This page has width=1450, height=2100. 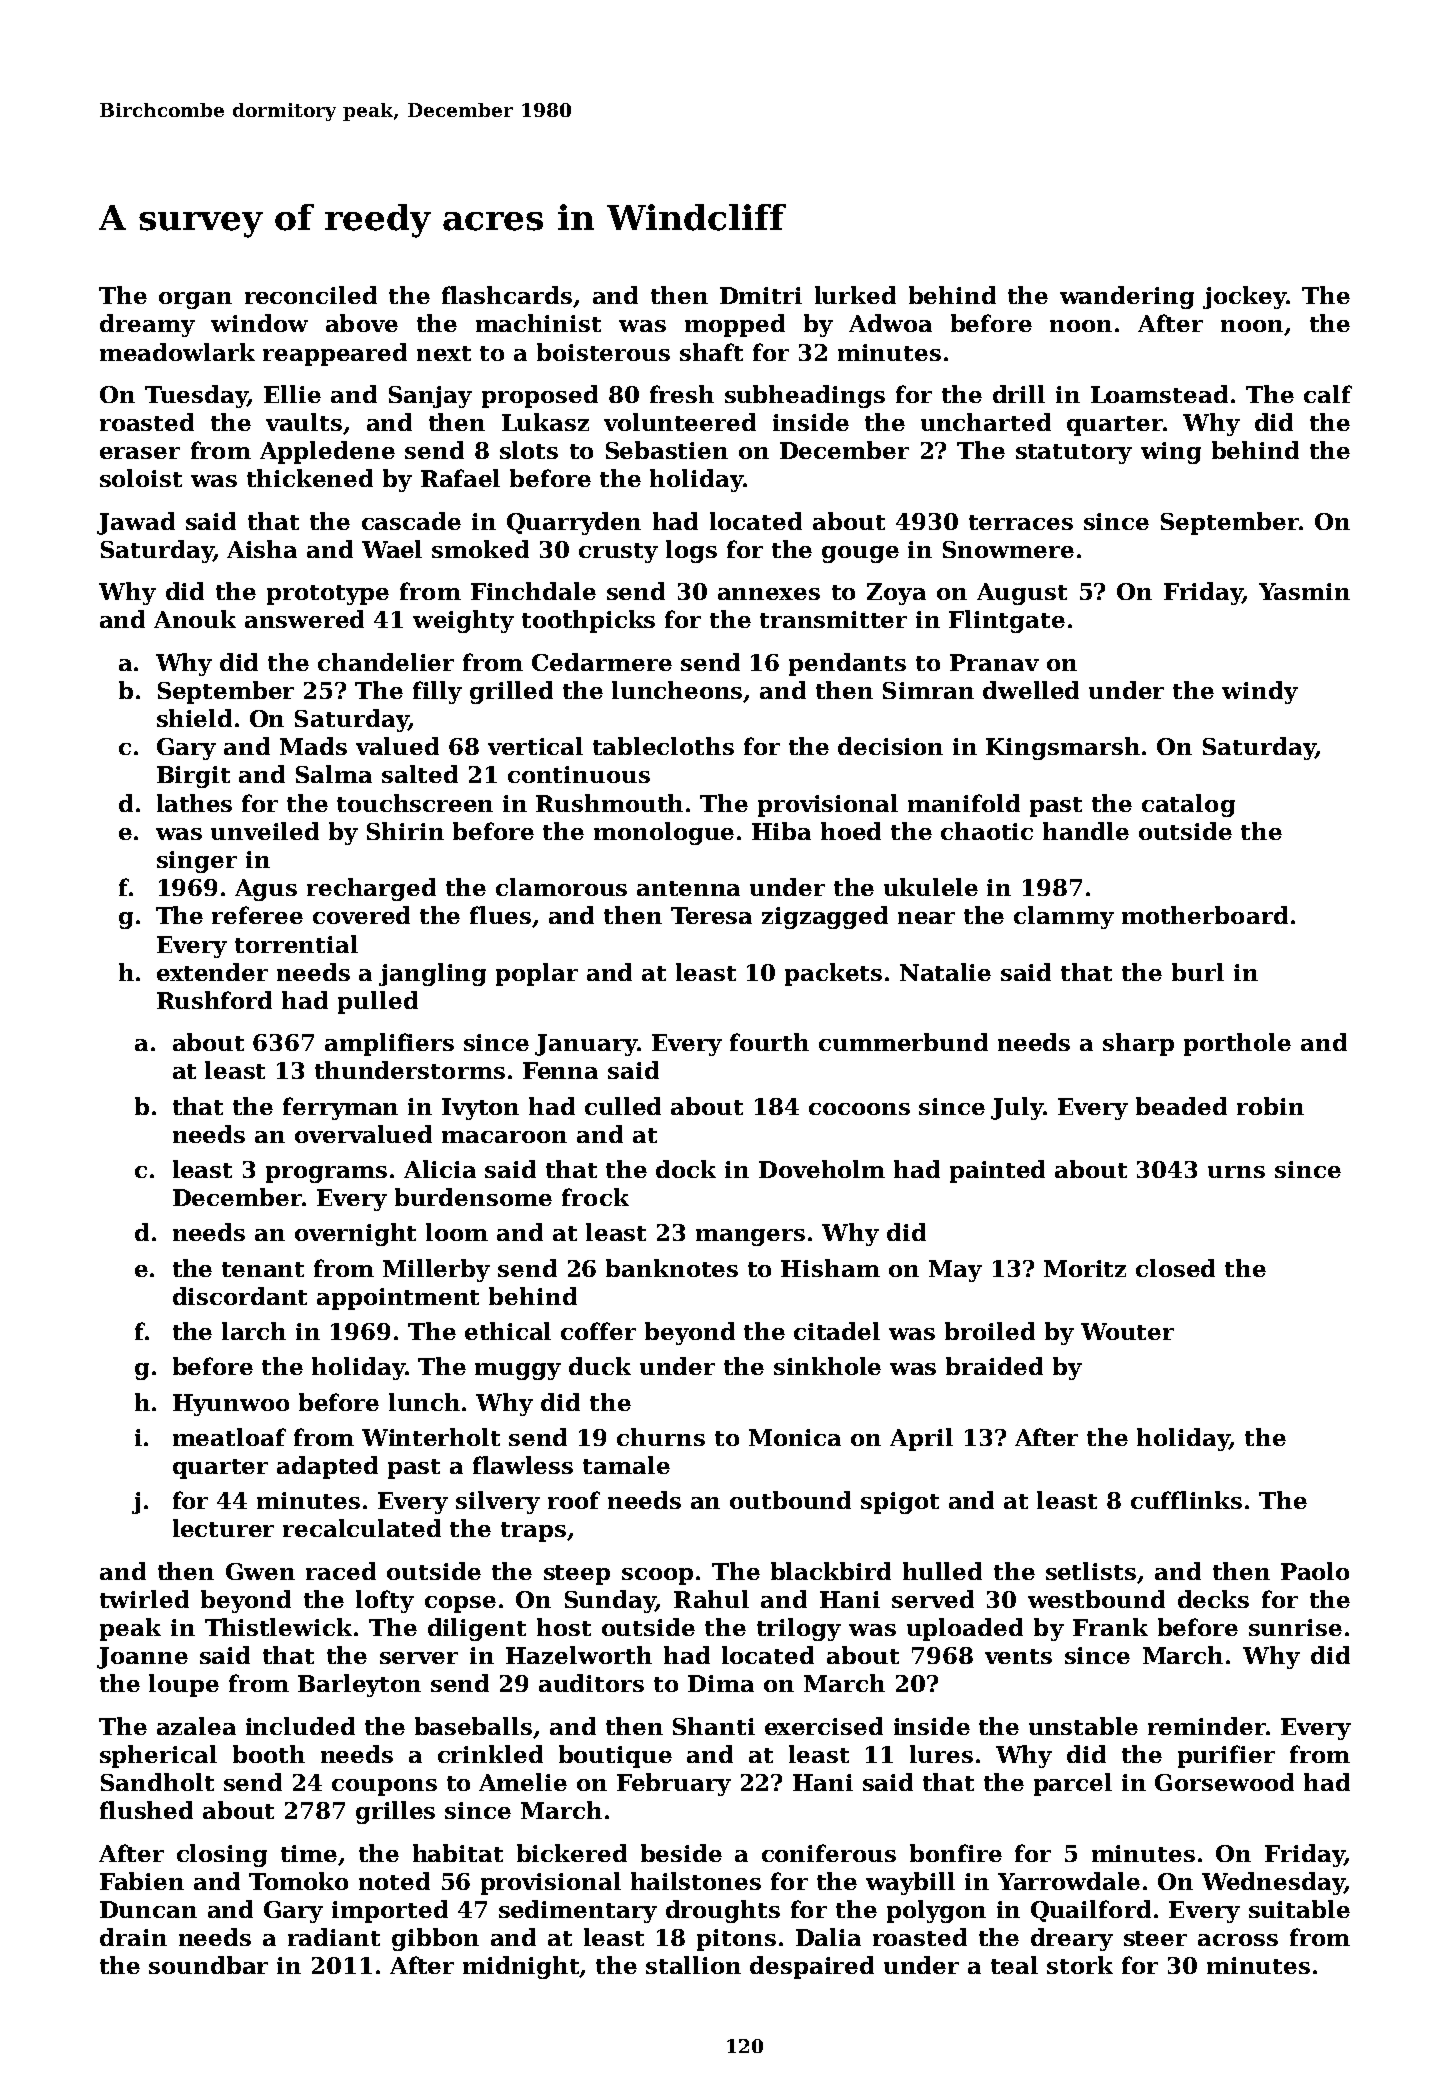 What do you see at coordinates (460, 1604) in the page?
I see `copse` at bounding box center [460, 1604].
